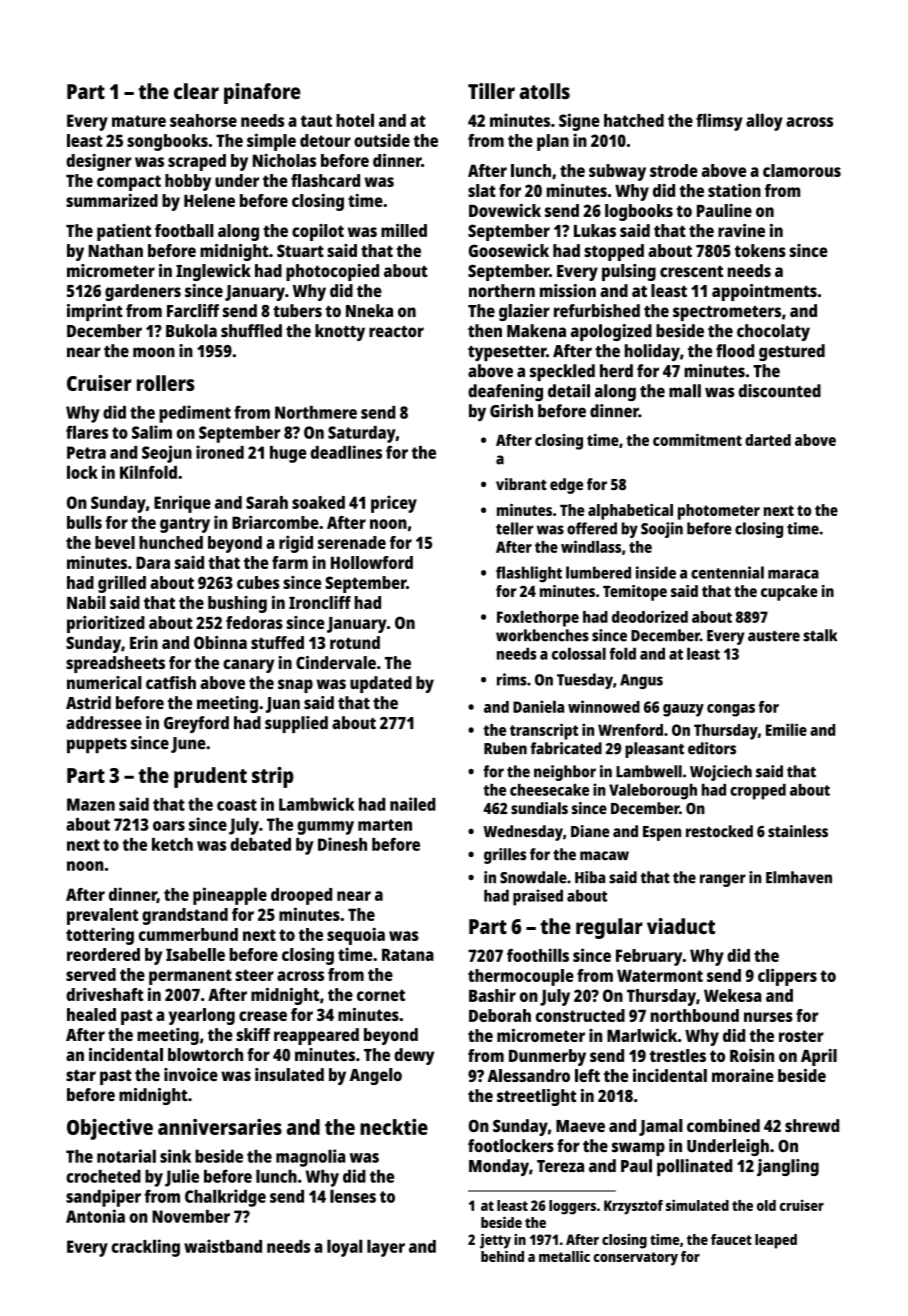 The image size is (908, 1316). Describe the element at coordinates (492, 995) in the page. I see `Bashir` at that location.
